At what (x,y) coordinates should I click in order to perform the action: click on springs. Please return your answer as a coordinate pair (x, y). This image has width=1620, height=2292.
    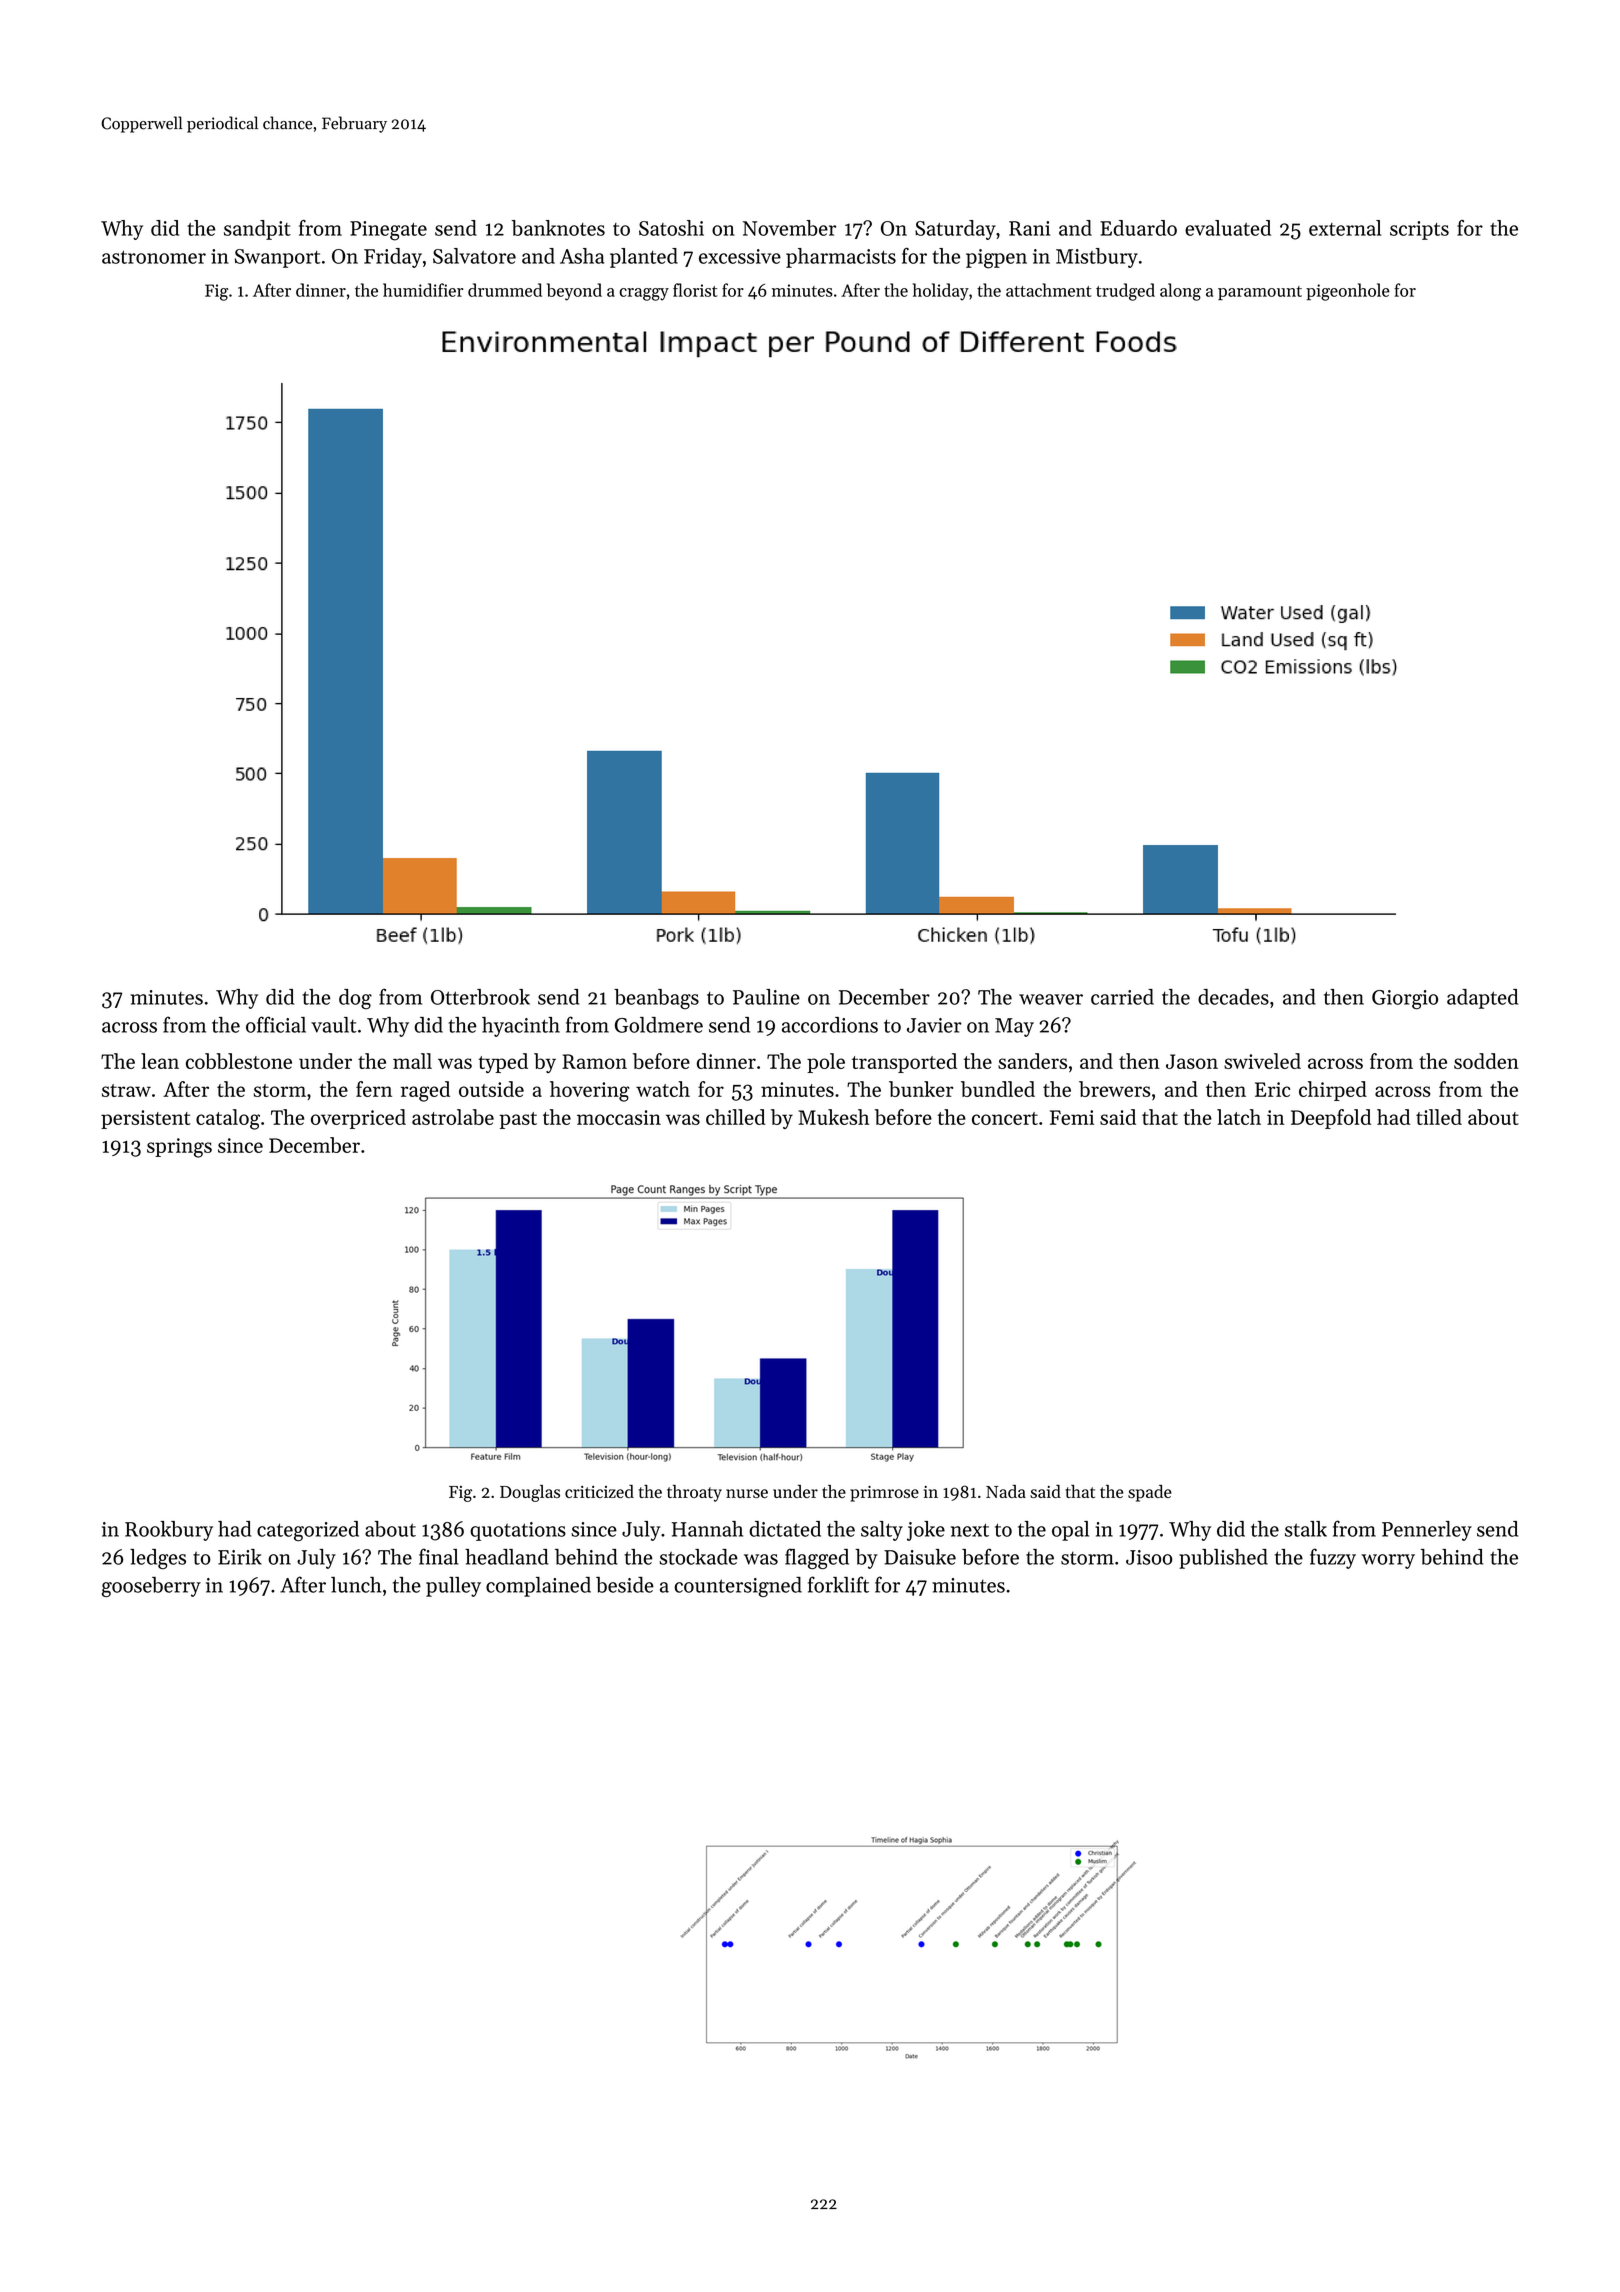
    Looking at the image, I should click on (179, 1148).
